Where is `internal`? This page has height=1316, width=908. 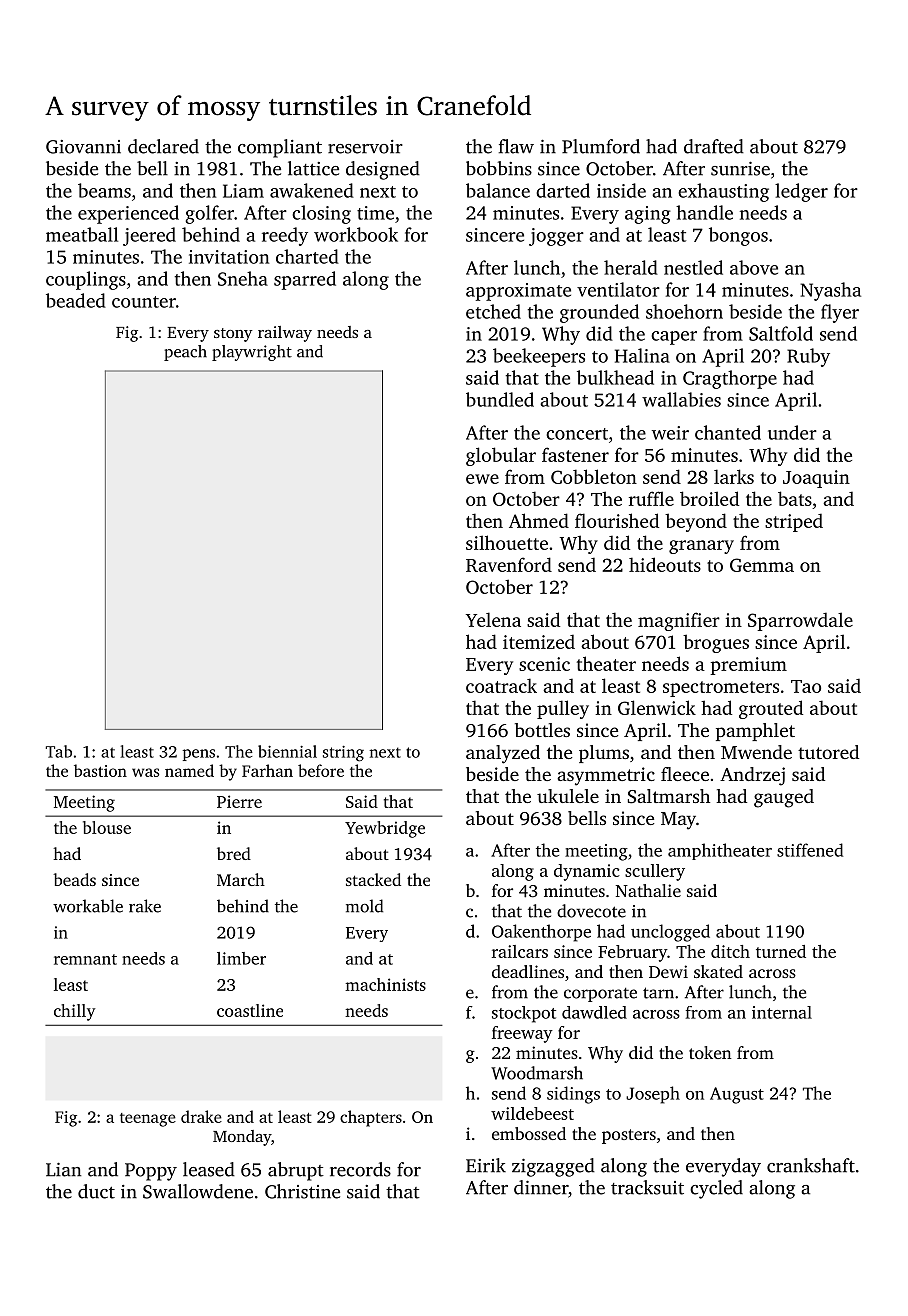 internal is located at coordinates (782, 1012).
